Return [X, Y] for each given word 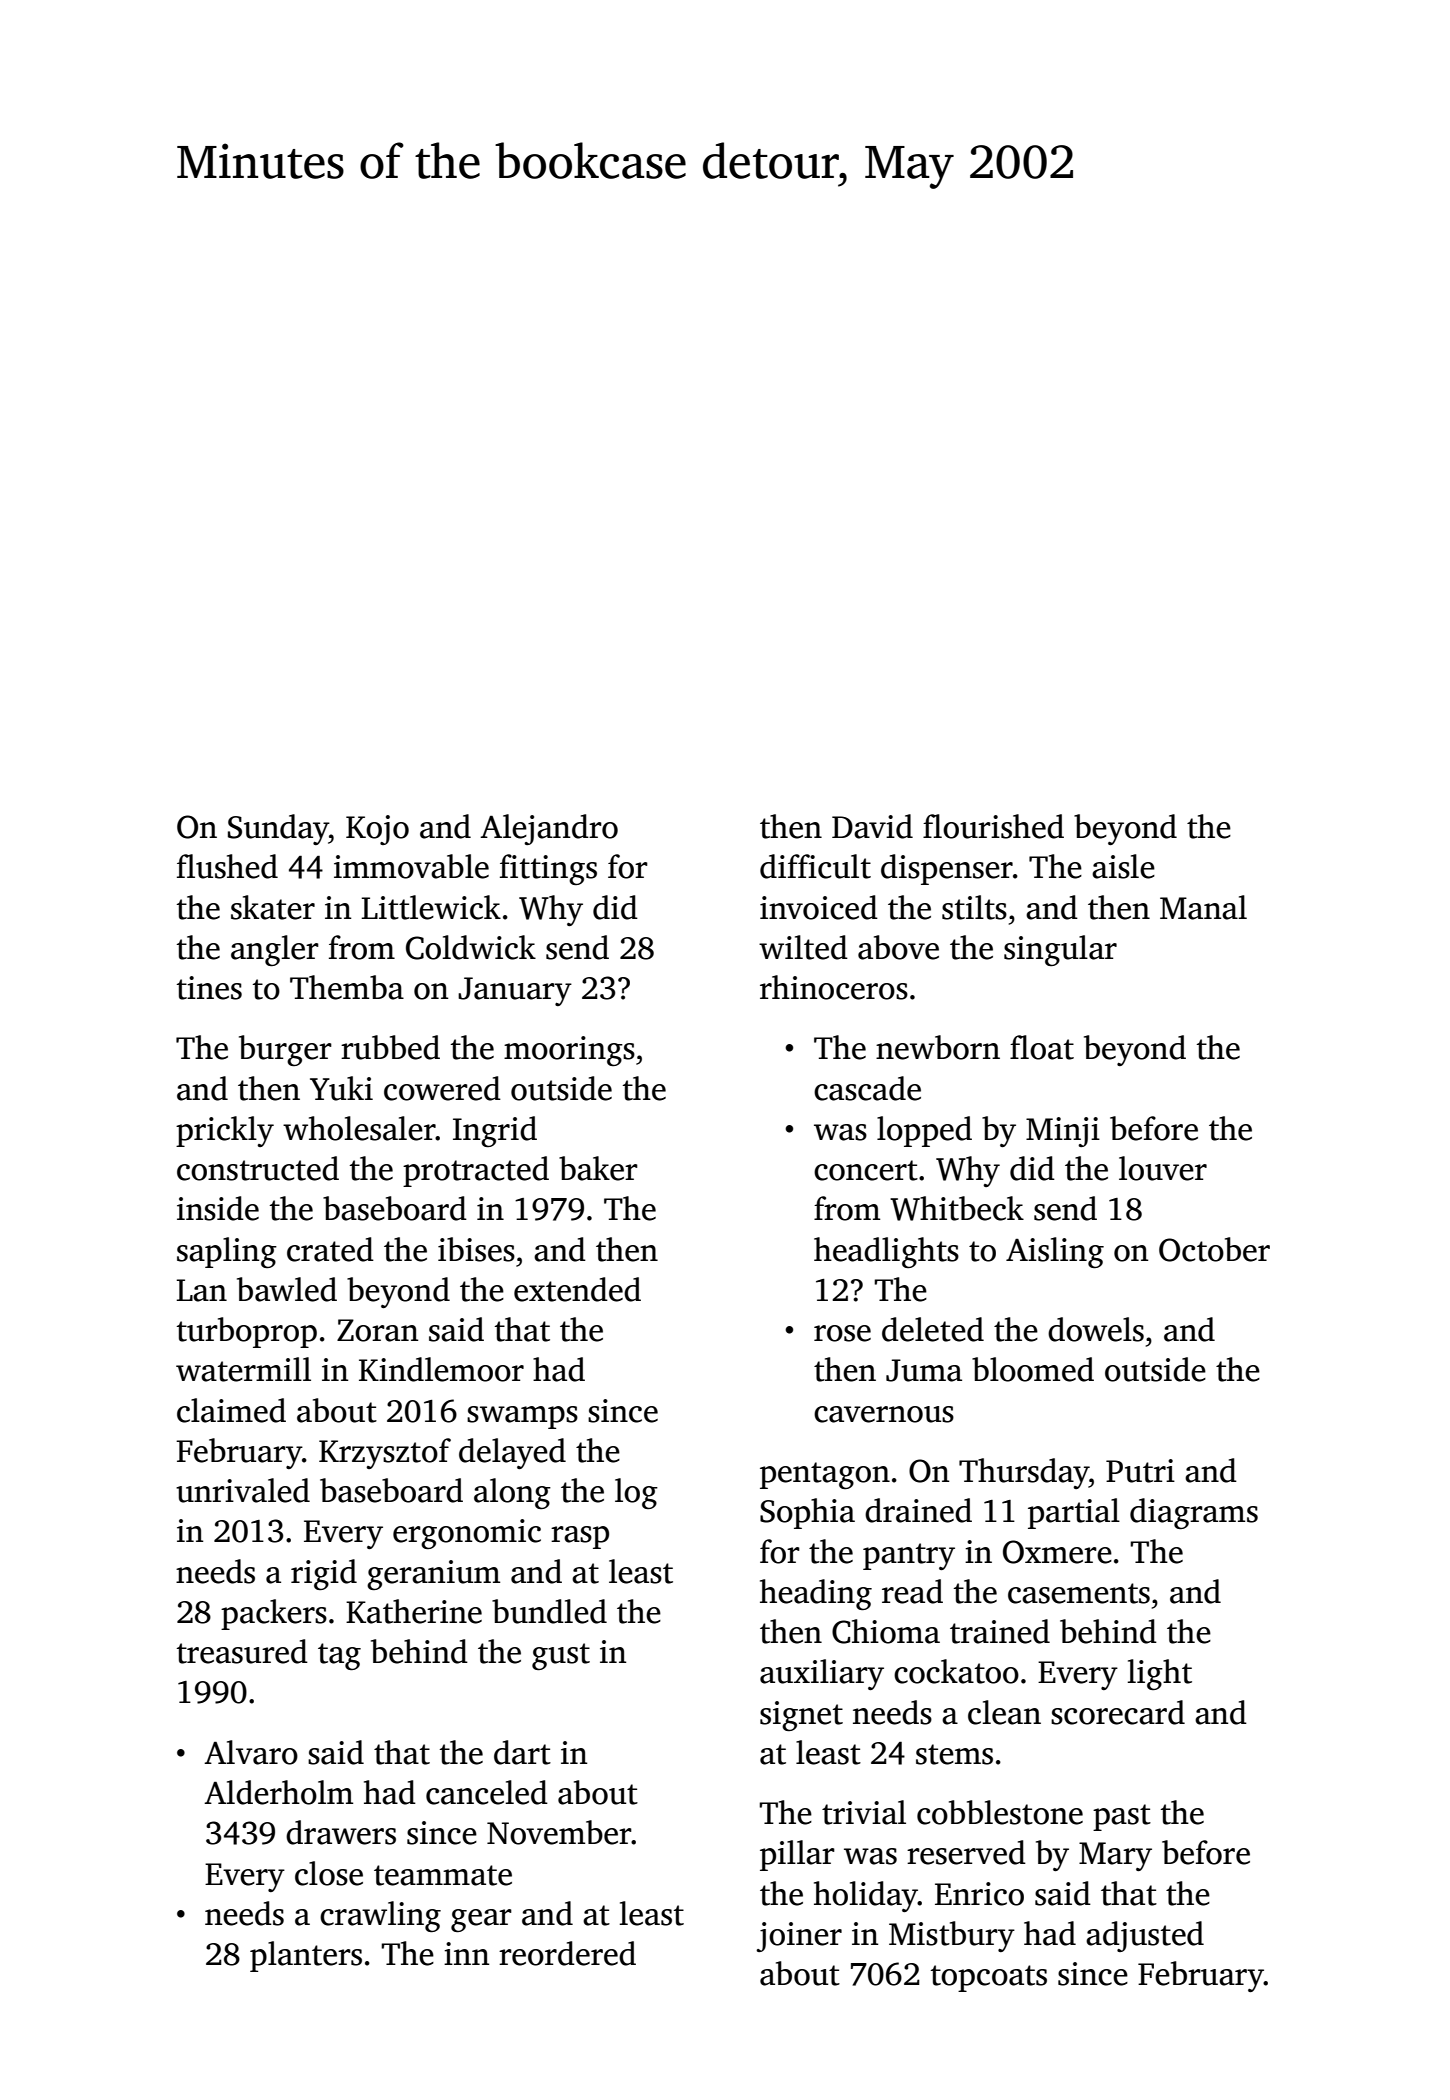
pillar [797, 1855]
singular [1060, 950]
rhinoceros [834, 987]
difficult [815, 866]
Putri [1140, 1471]
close [329, 1873]
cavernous [884, 1414]
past [1122, 1817]
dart [522, 1752]
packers [274, 1614]
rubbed [390, 1047]
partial [1074, 1513]
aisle [1123, 866]
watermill [243, 1369]
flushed [227, 866]
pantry [909, 1556]
